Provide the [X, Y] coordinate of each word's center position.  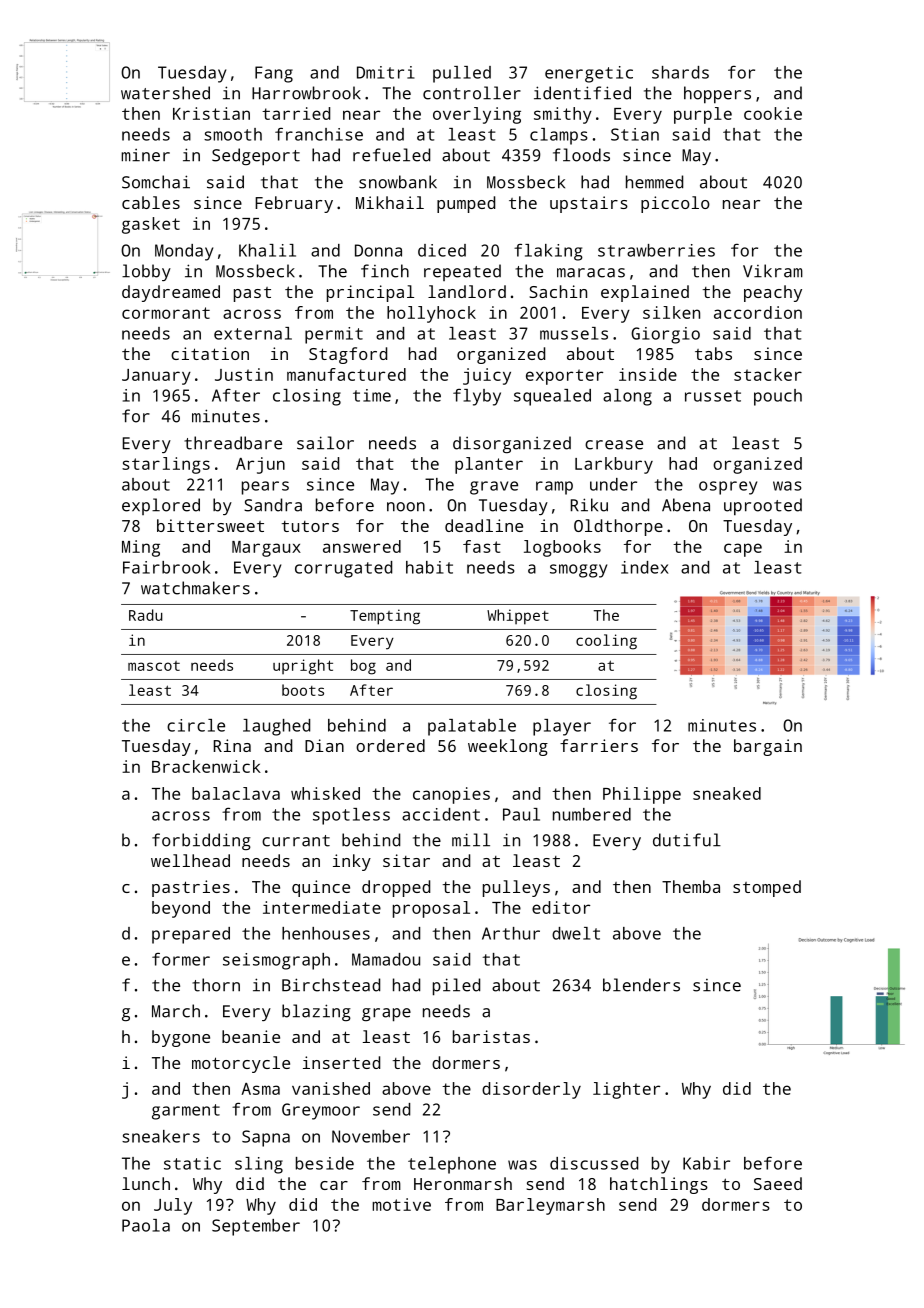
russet [713, 396]
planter [489, 465]
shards [680, 72]
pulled [462, 74]
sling [259, 1165]
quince [321, 888]
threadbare [233, 443]
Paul [521, 814]
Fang [274, 74]
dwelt [576, 933]
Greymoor [321, 1111]
